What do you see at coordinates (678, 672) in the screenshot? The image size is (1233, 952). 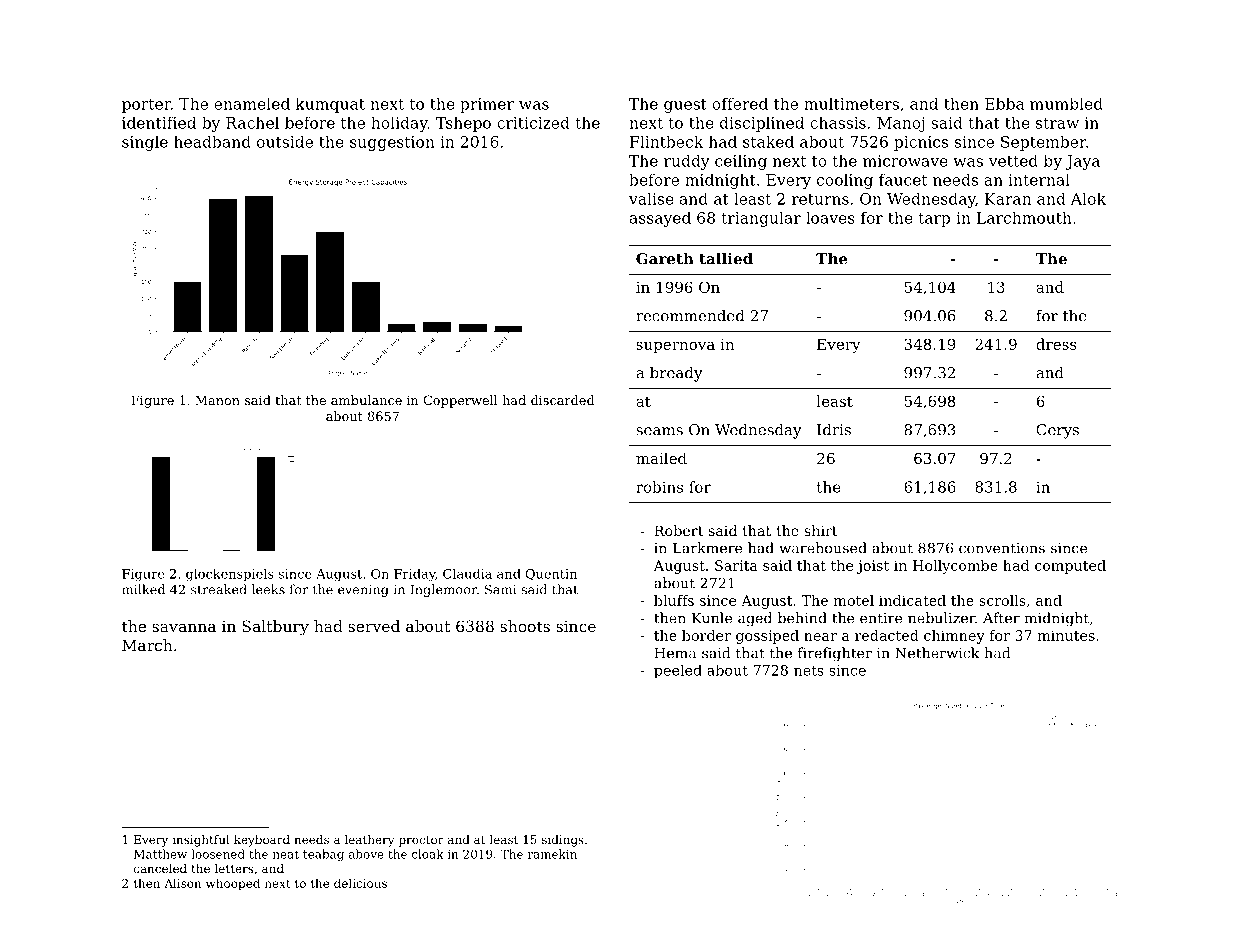 I see `peeled` at bounding box center [678, 672].
